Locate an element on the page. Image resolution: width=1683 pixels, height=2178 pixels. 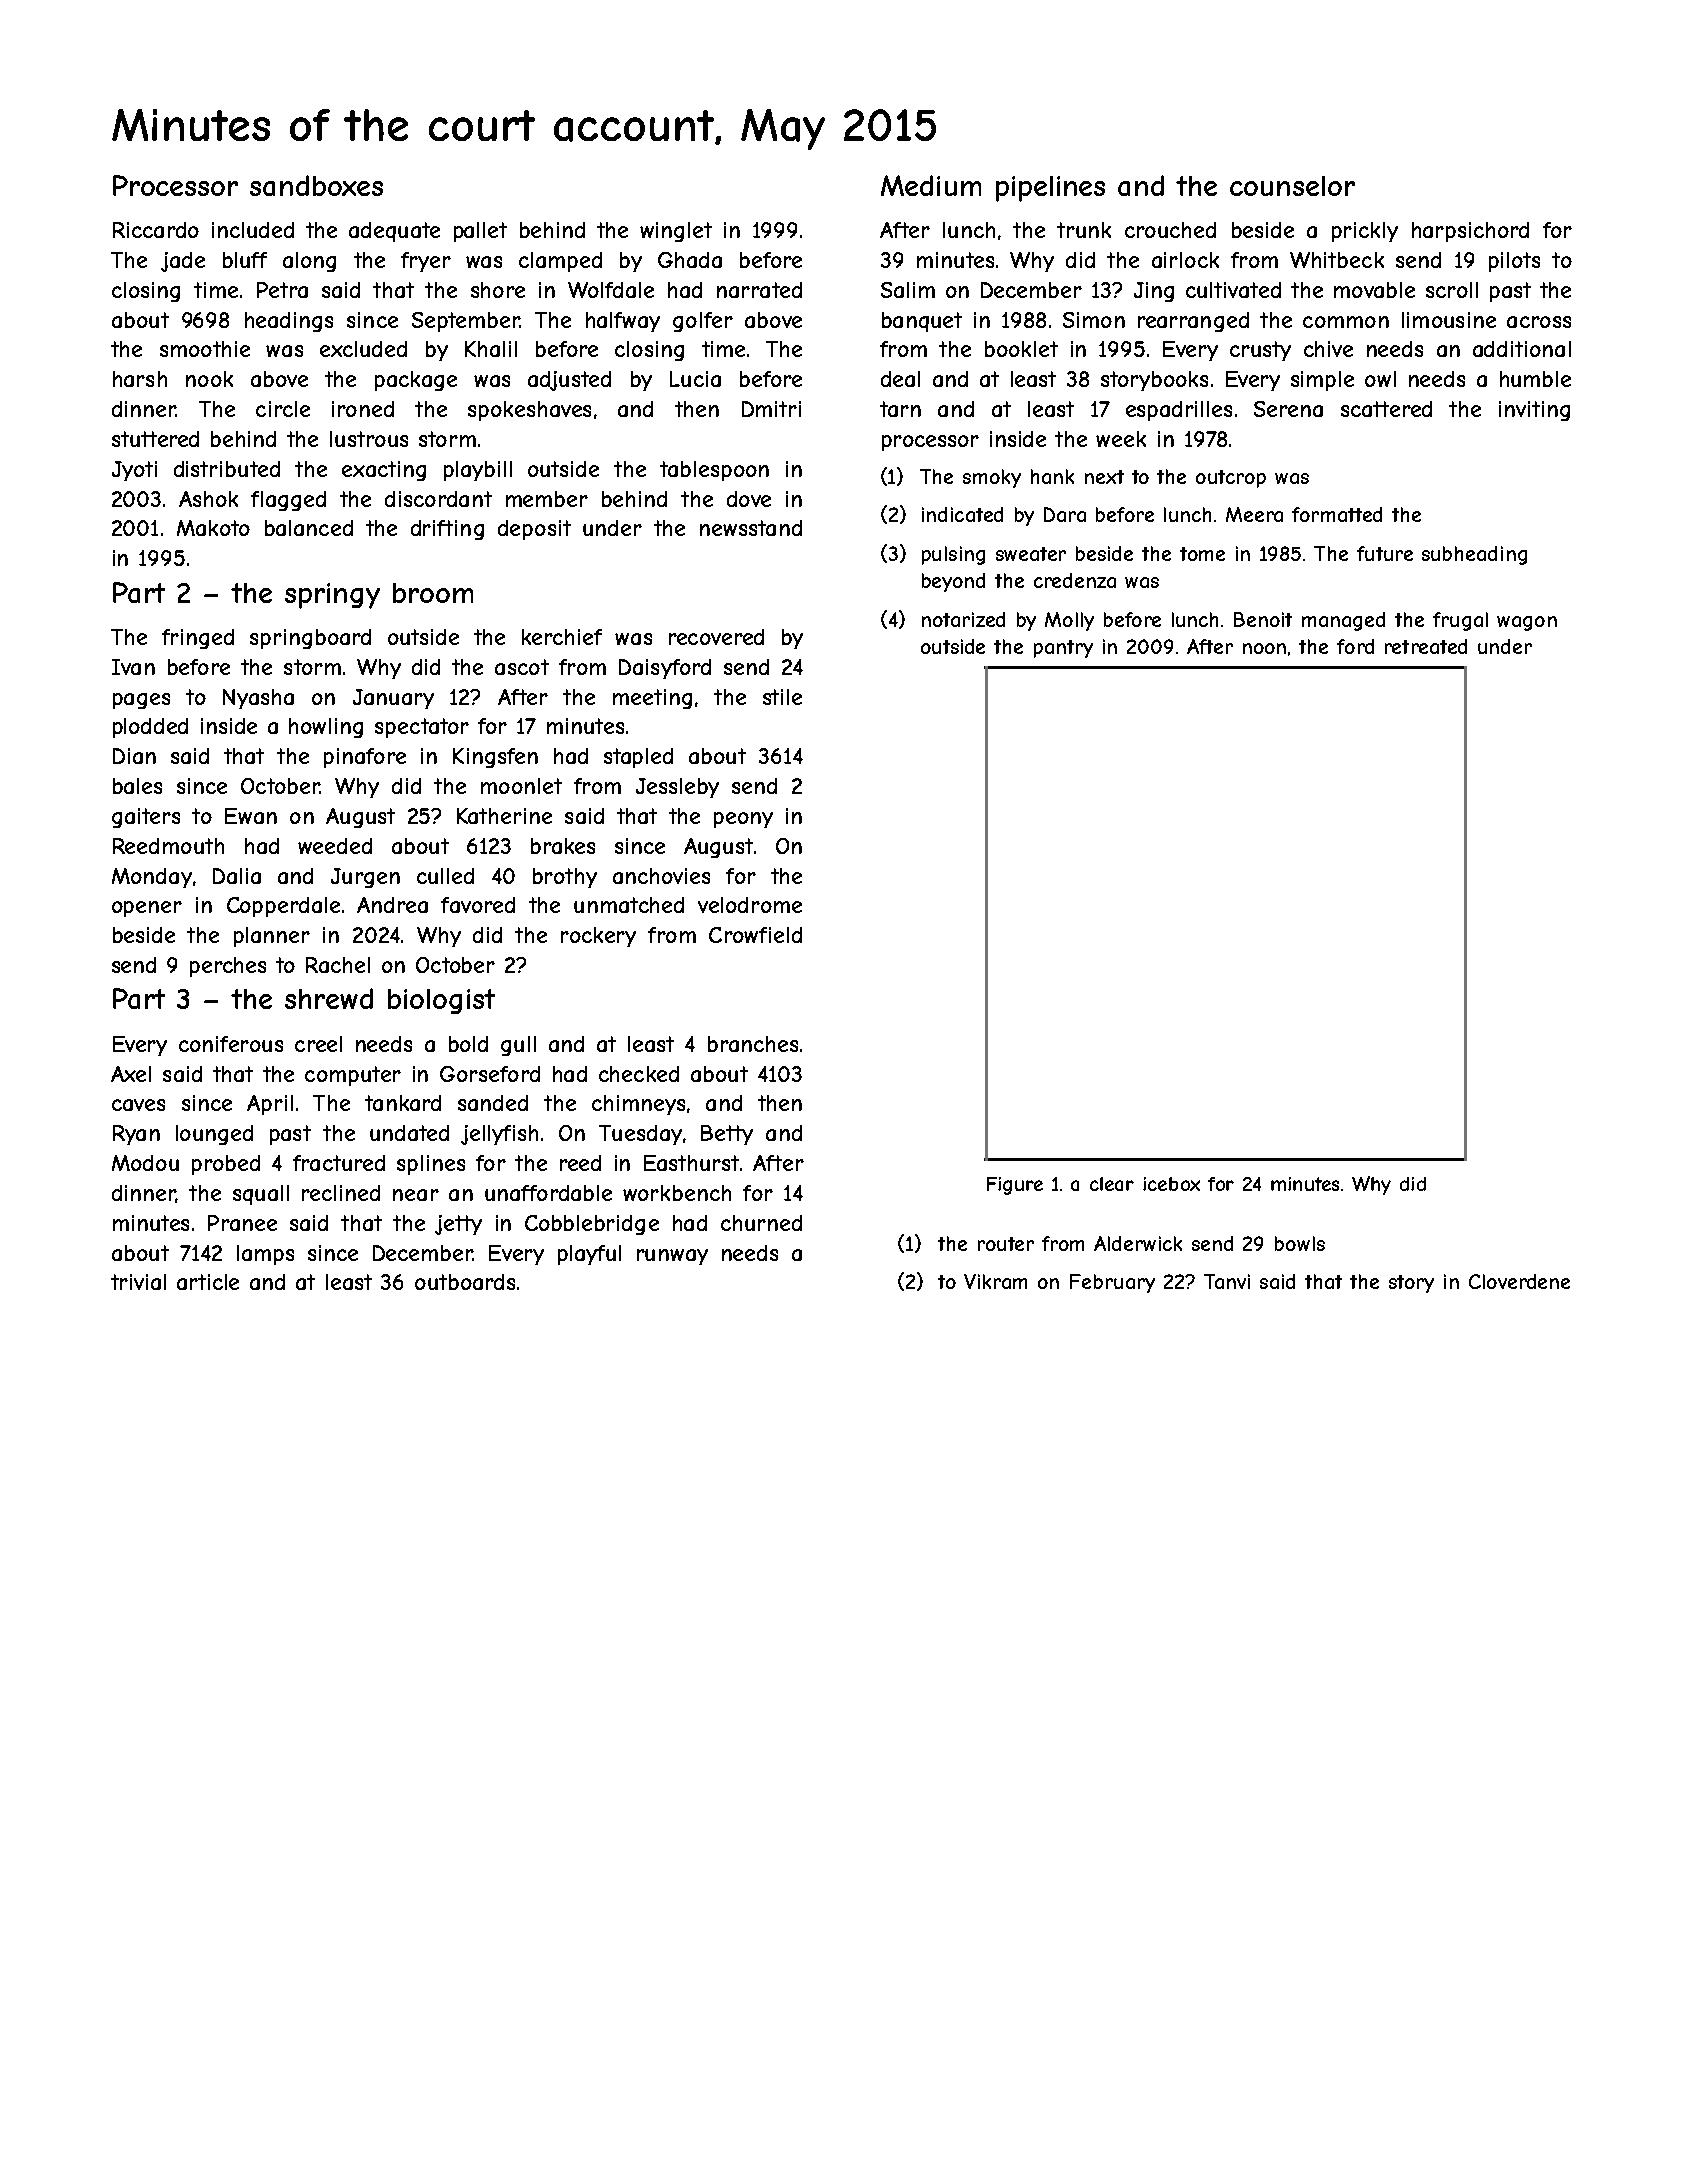
Medium is located at coordinates (931, 185).
